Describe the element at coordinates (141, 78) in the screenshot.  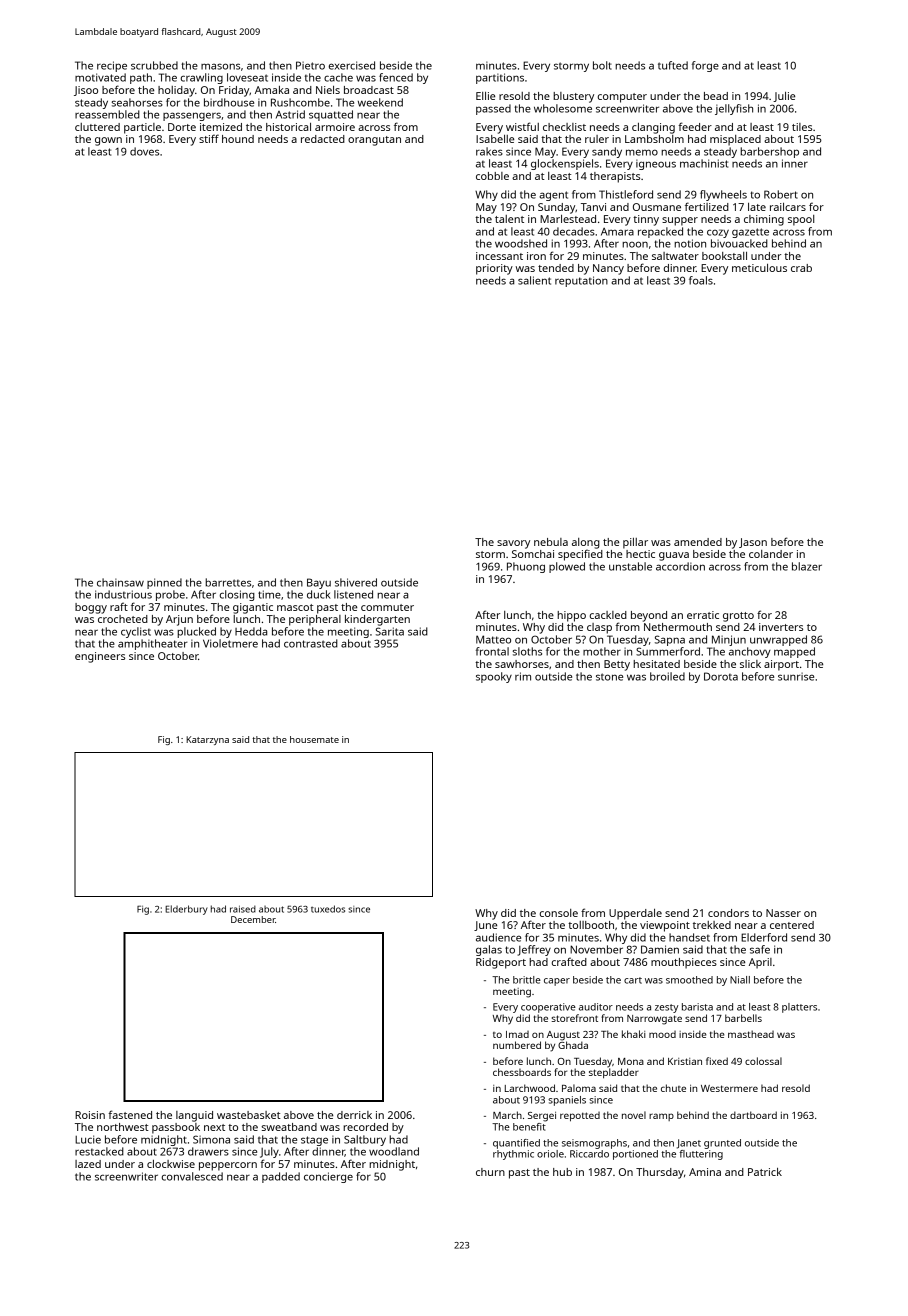
I see `path` at that location.
